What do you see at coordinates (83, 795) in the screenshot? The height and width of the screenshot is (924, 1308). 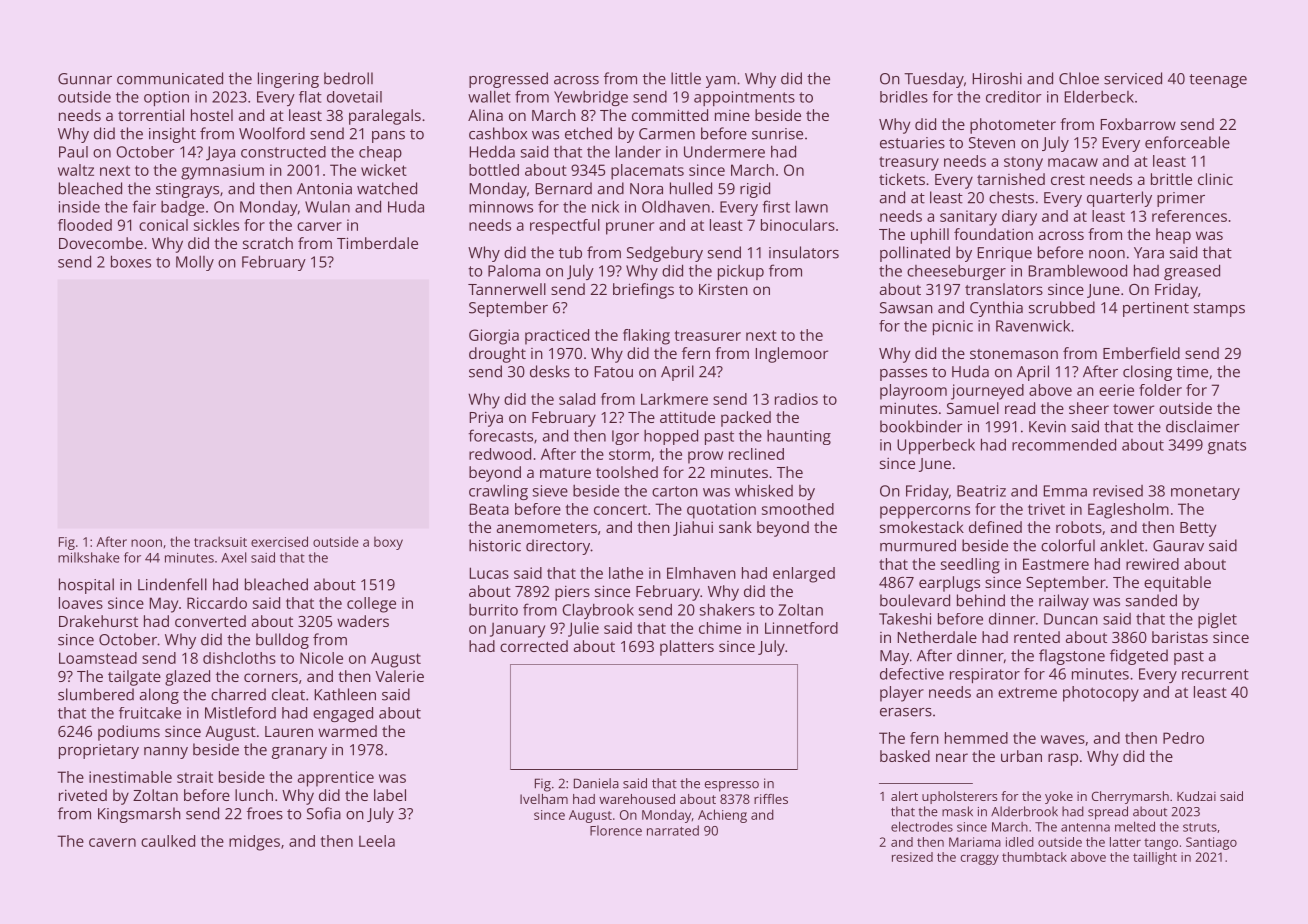 I see `riveted` at bounding box center [83, 795].
